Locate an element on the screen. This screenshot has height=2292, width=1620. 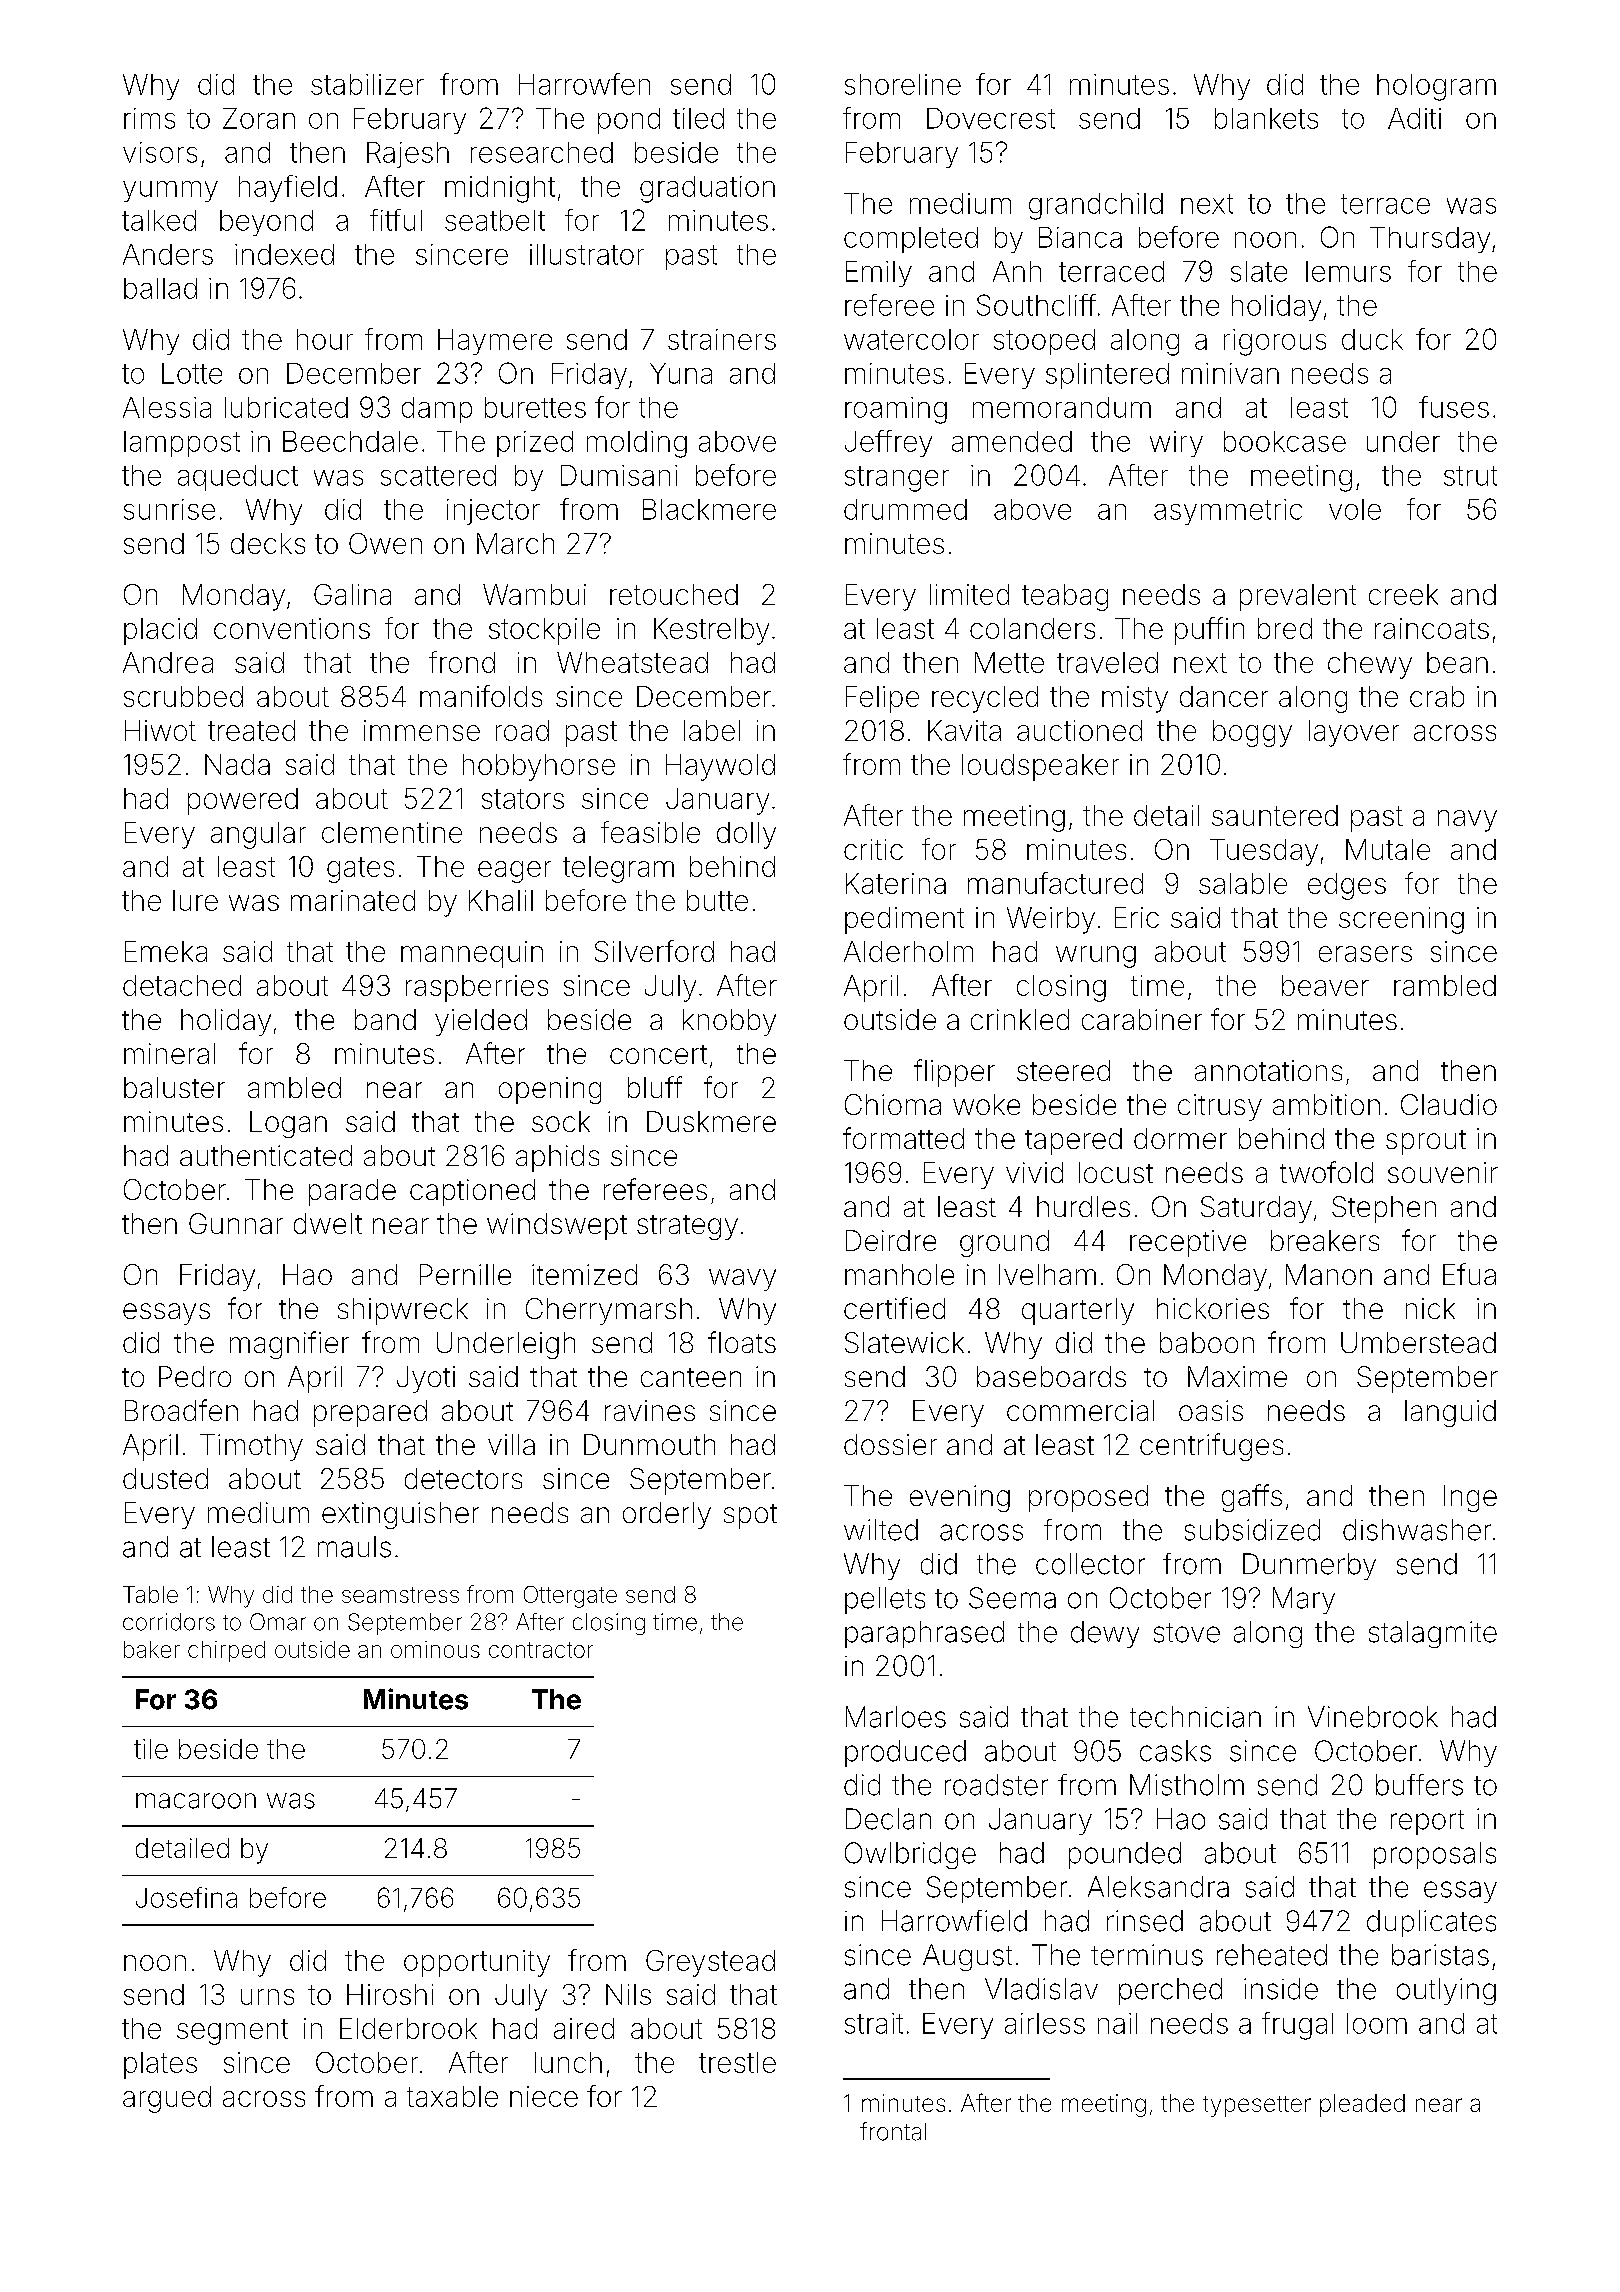
recycled is located at coordinates (985, 699).
